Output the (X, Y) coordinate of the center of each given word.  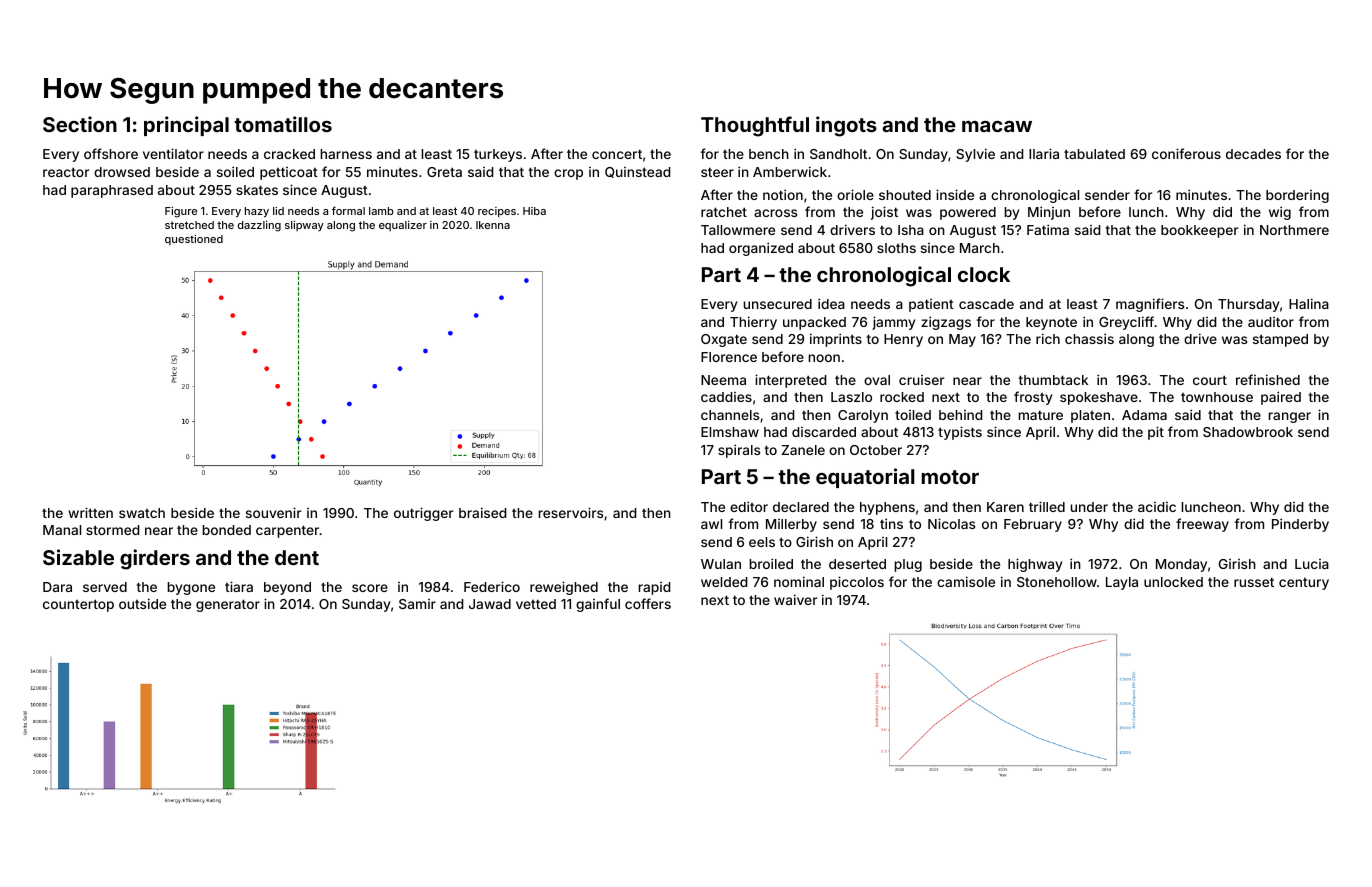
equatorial (865, 478)
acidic (1157, 507)
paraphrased (112, 191)
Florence (729, 357)
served (105, 587)
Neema (723, 380)
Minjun (1049, 213)
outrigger (423, 514)
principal (186, 126)
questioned (194, 240)
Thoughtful (755, 126)
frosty (1033, 398)
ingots (846, 126)
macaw (997, 126)
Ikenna (493, 225)
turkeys (498, 155)
